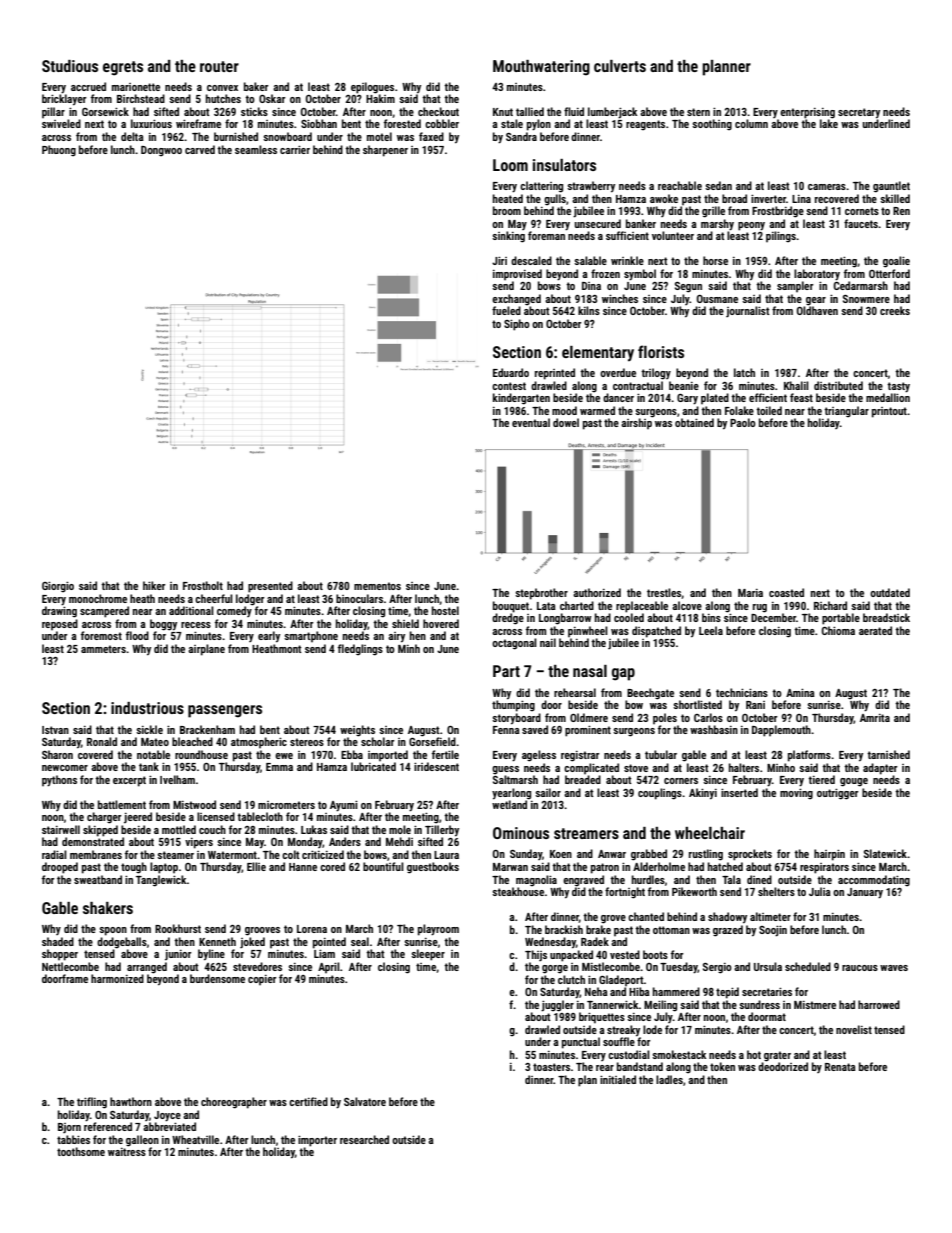 The width and height of the screenshot is (952, 1233). What do you see at coordinates (506, 310) in the screenshot?
I see `fueled` at bounding box center [506, 310].
